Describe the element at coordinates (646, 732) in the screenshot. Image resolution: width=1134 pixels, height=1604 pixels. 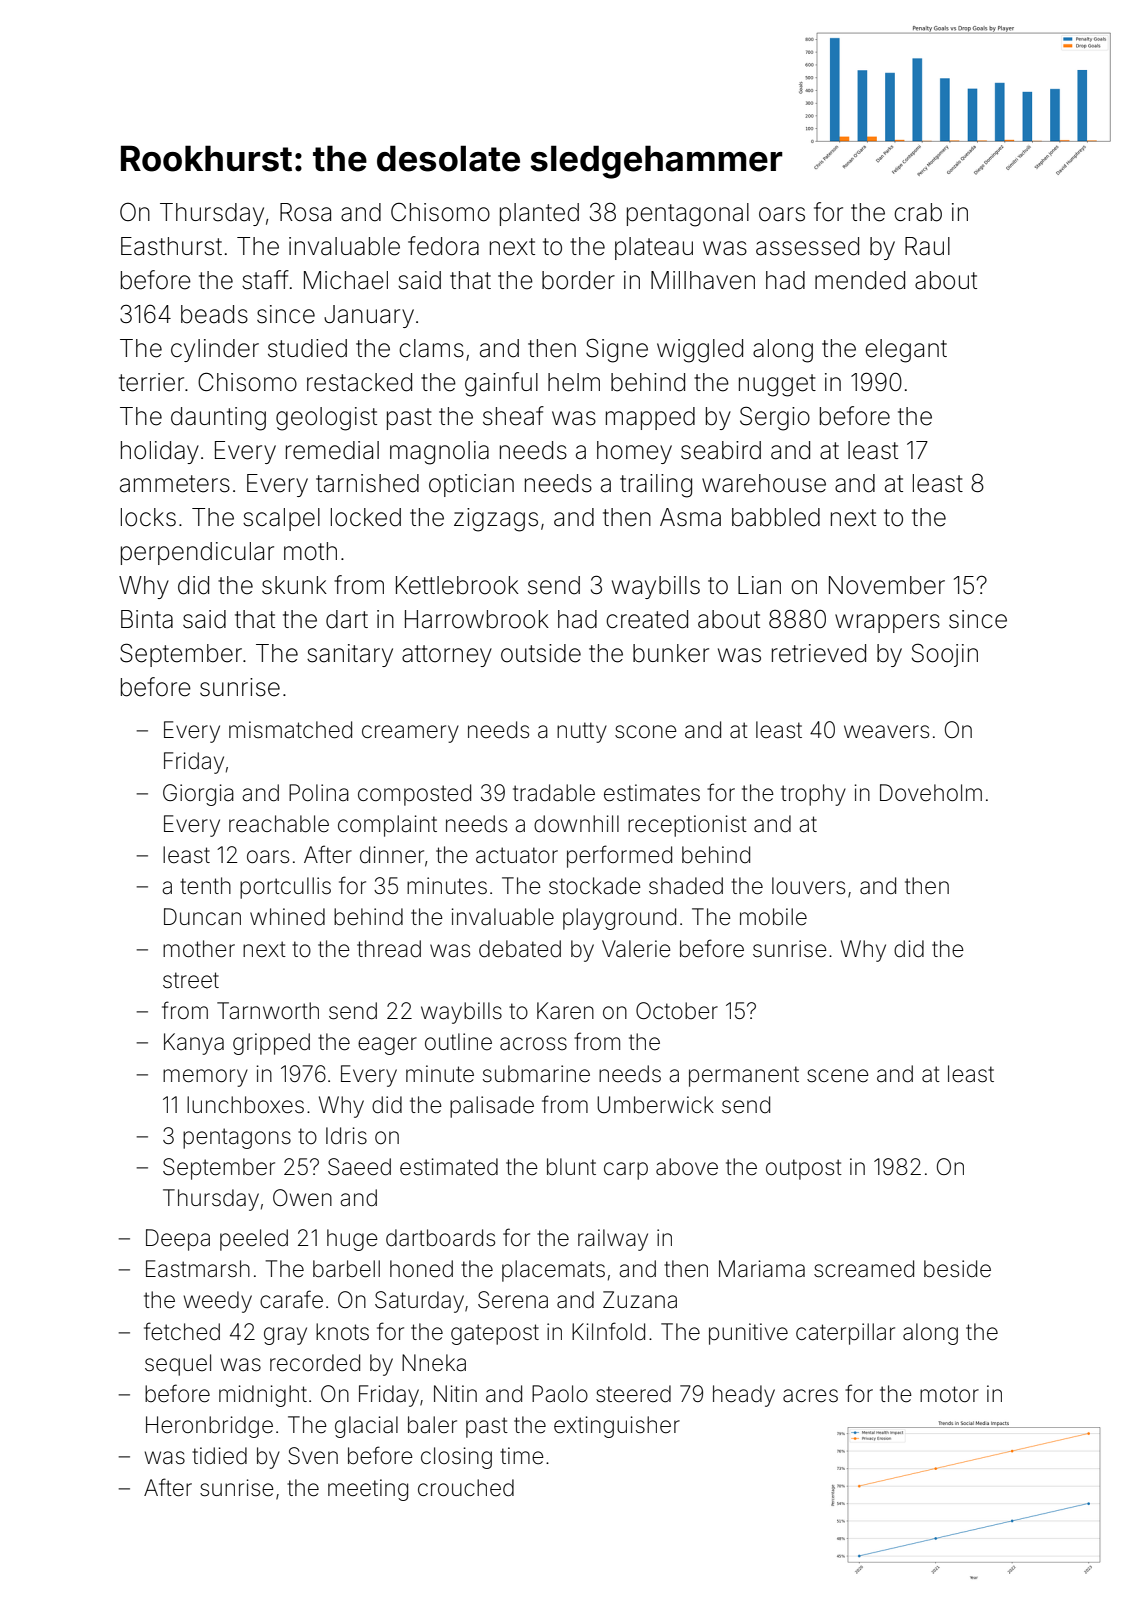
I see `scone` at that location.
